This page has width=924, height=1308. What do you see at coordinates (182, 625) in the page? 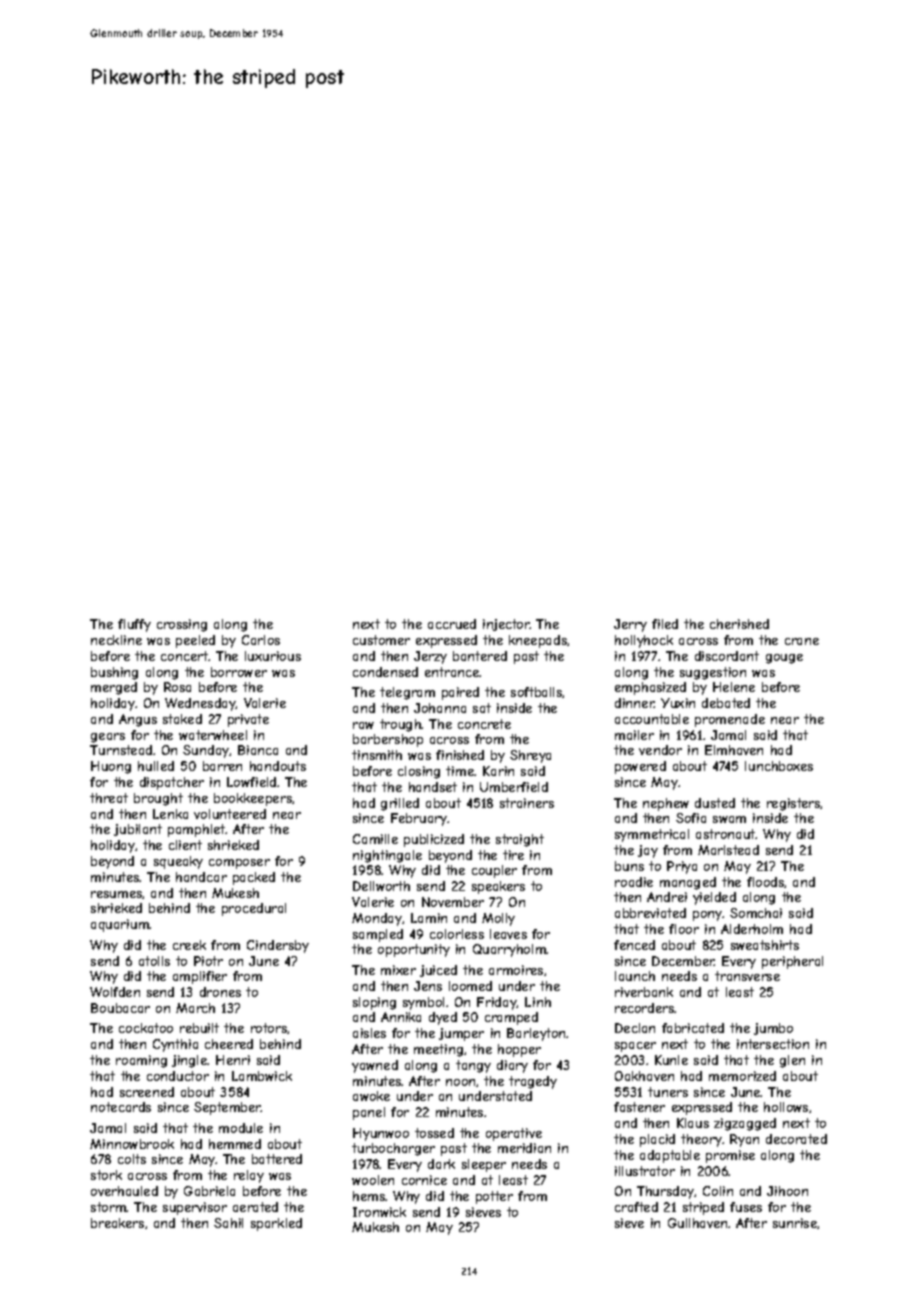
I see `crossing` at bounding box center [182, 625].
